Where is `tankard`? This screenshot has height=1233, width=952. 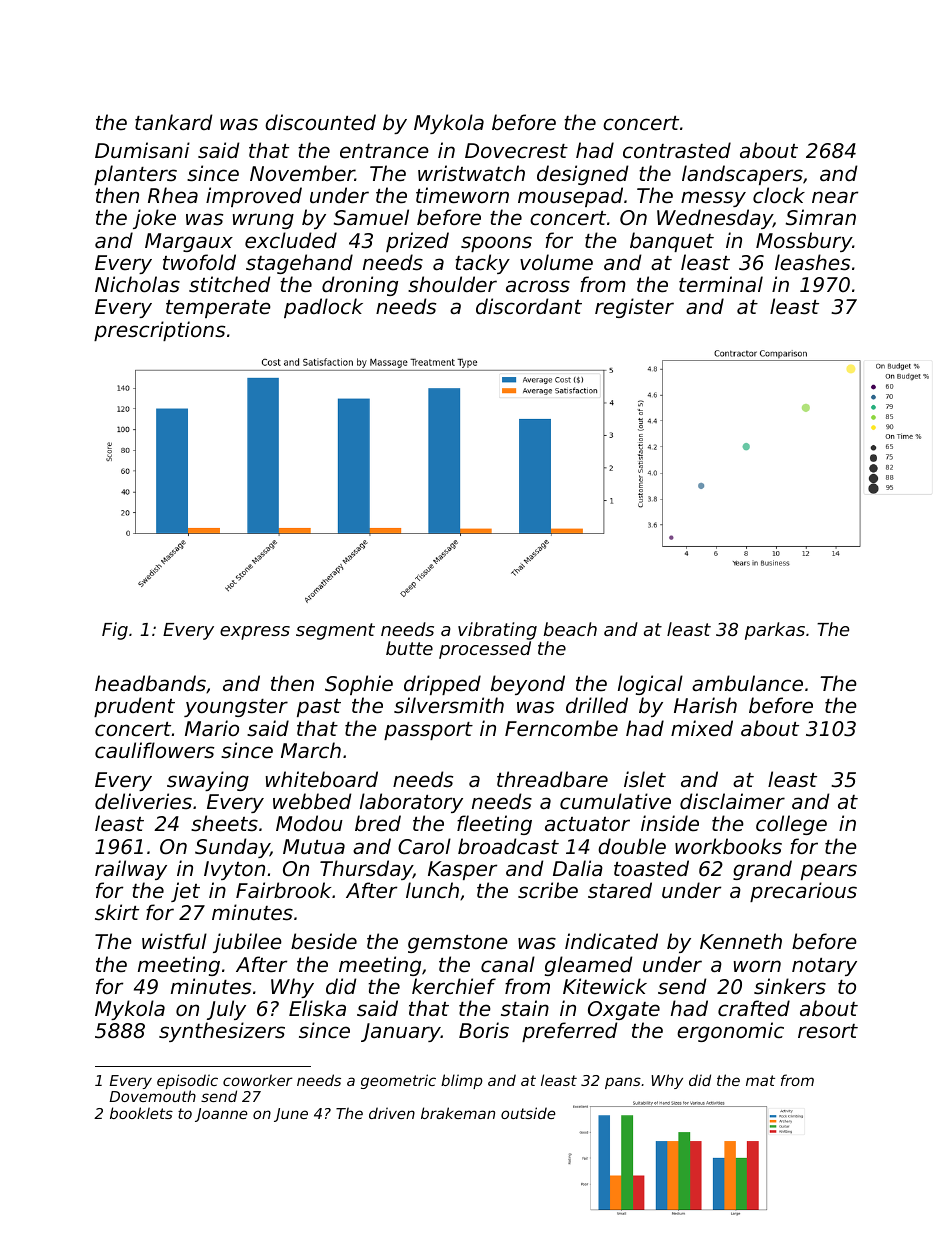
tankard is located at coordinates (173, 122).
